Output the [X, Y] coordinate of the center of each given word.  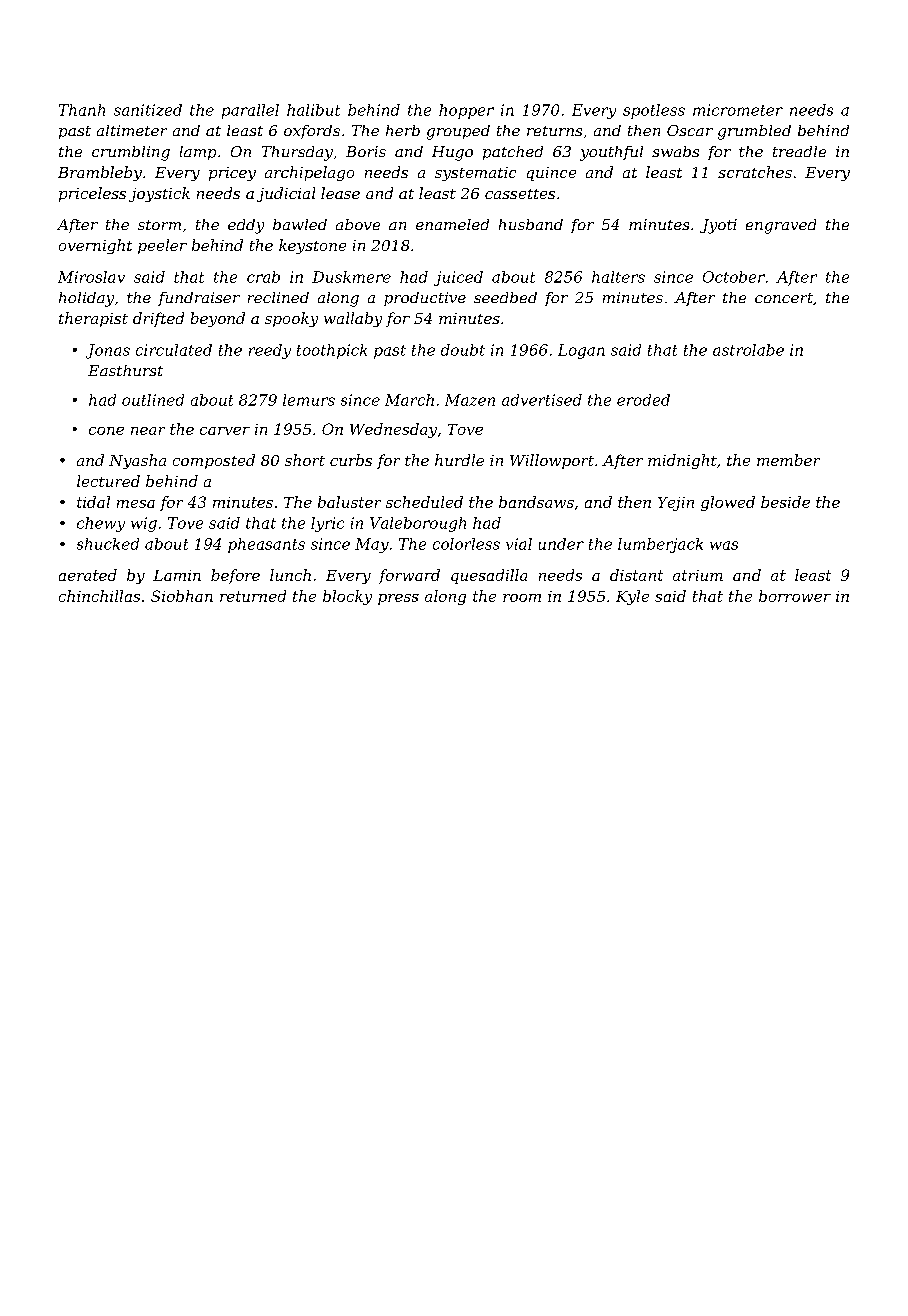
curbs [351, 460]
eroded [643, 400]
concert [784, 298]
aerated [88, 575]
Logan [581, 351]
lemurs [309, 400]
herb [403, 130]
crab [263, 277]
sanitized [148, 110]
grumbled [754, 132]
